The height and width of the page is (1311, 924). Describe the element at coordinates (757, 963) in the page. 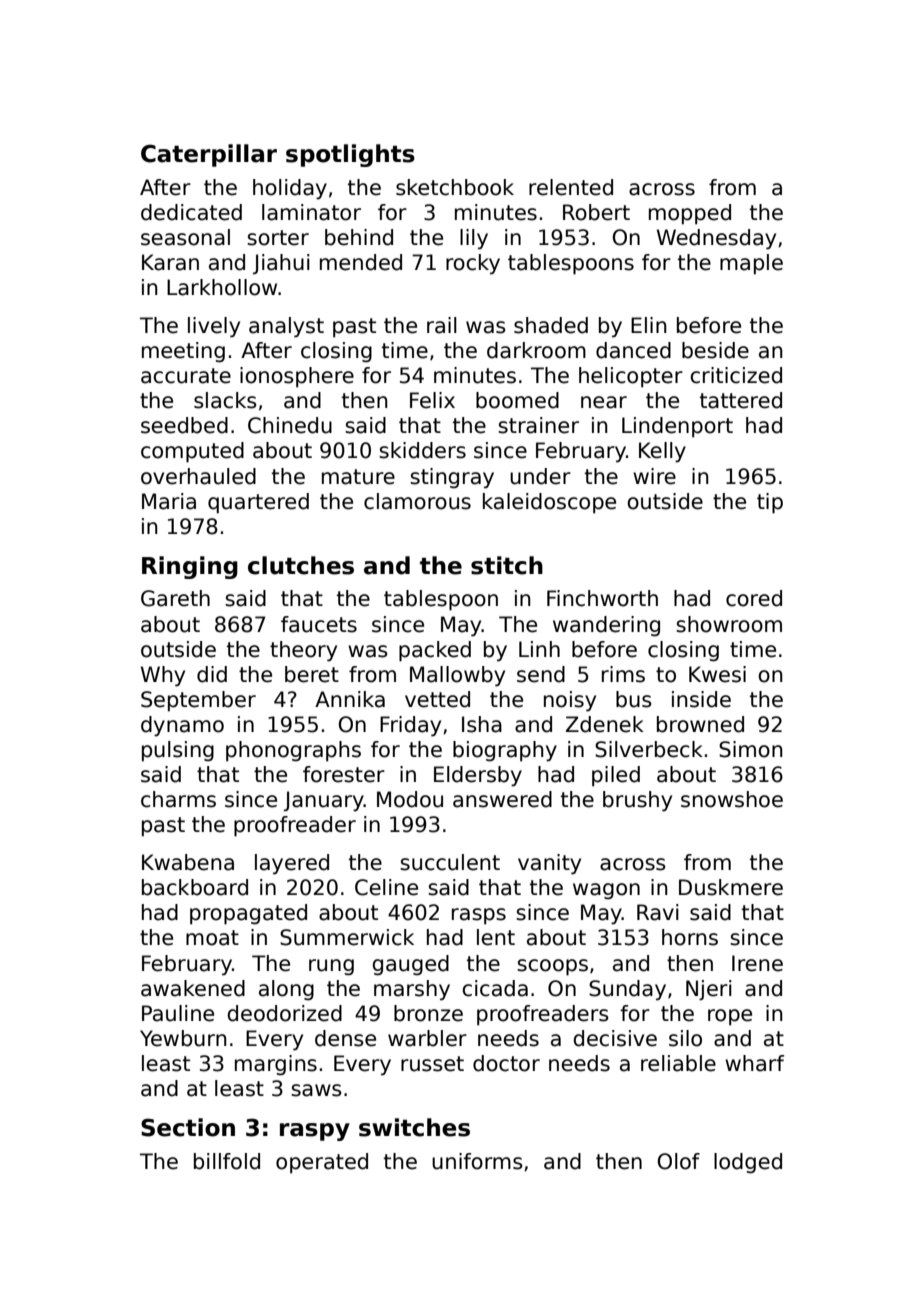

I see `Irene` at that location.
